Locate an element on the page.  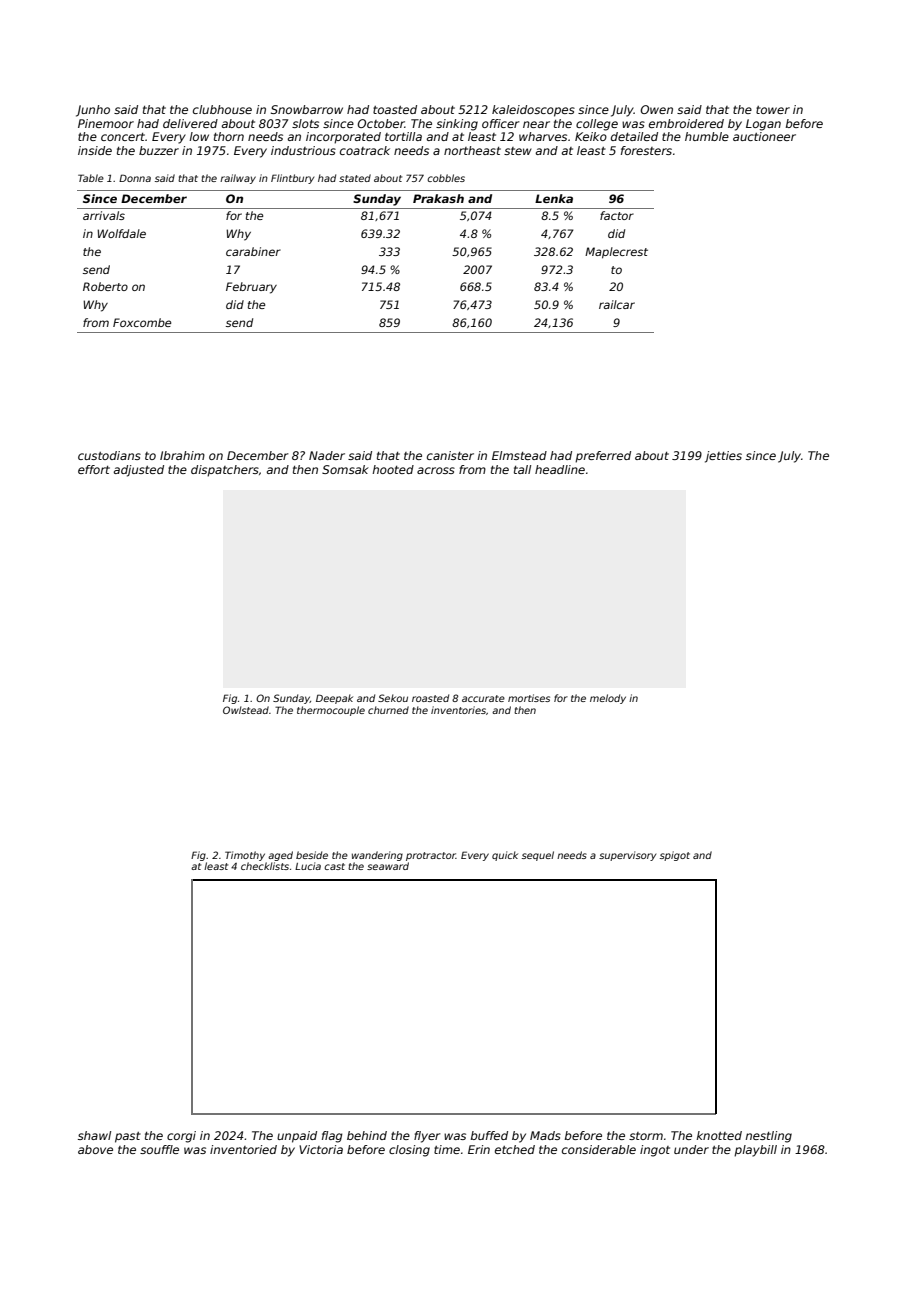
adjusted is located at coordinates (138, 471).
